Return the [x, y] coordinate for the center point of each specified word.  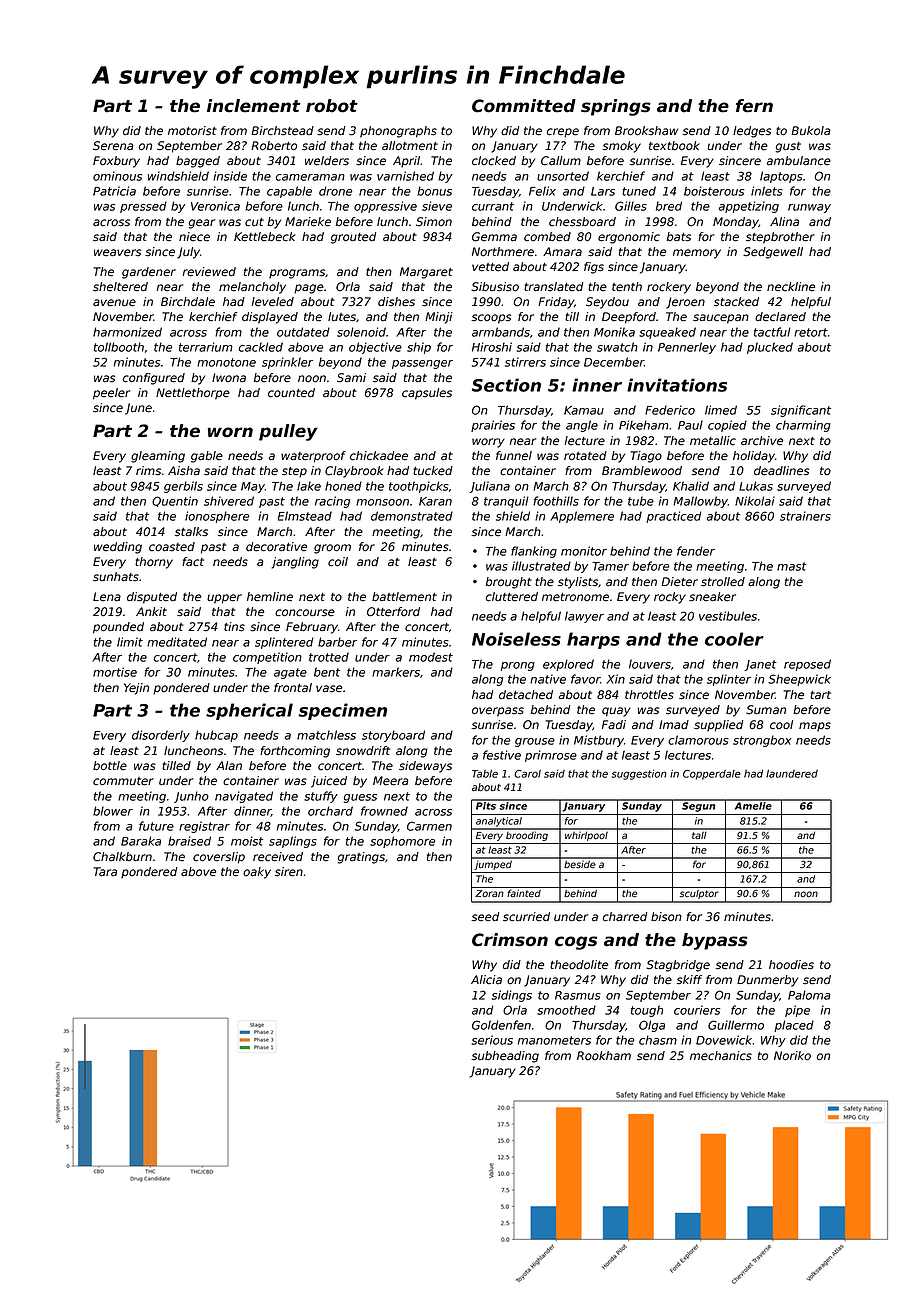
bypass [715, 941]
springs [616, 107]
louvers [650, 664]
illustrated [541, 566]
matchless [326, 735]
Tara [105, 871]
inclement [254, 106]
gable [207, 457]
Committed [524, 106]
